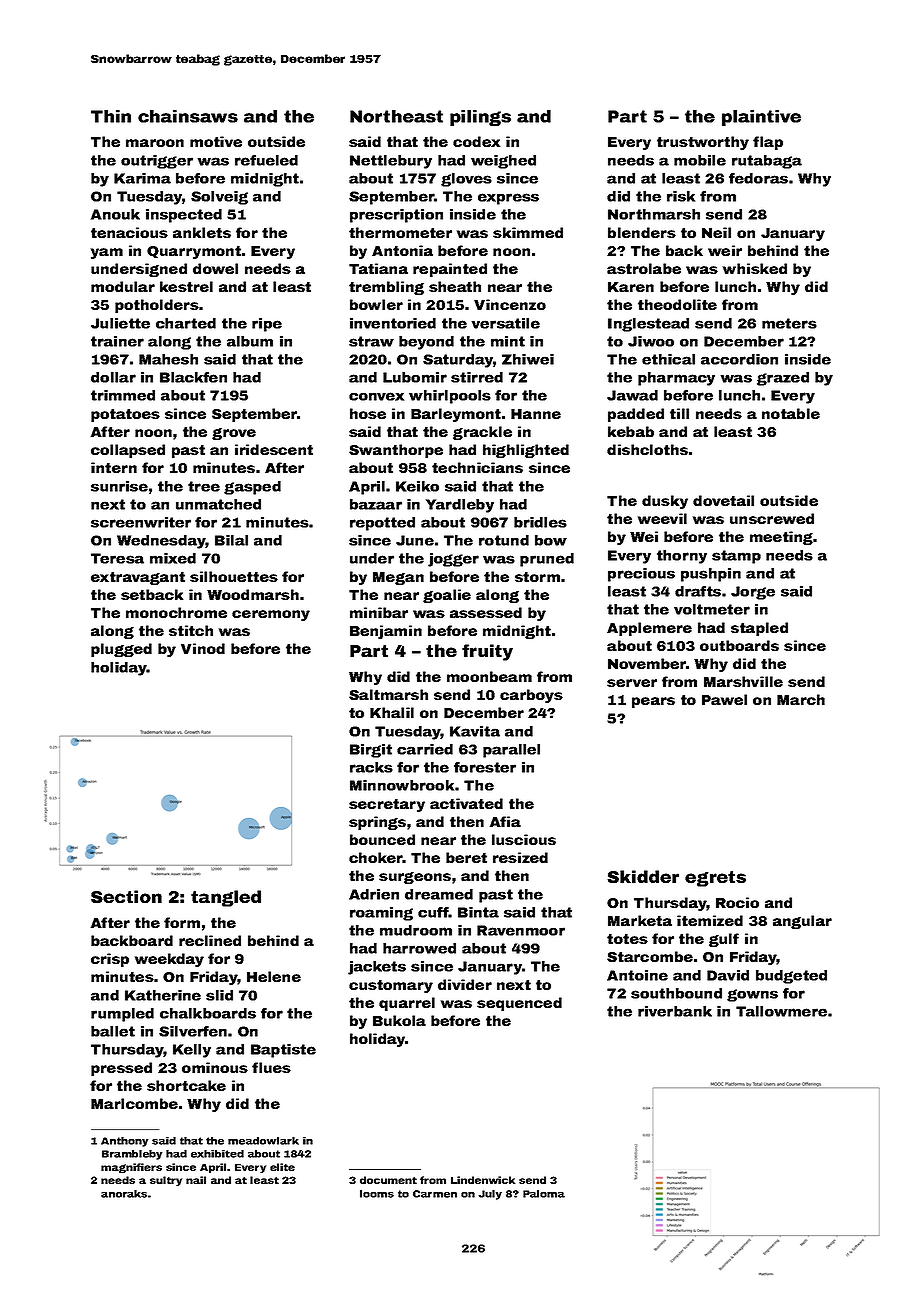 The width and height of the page is (924, 1308). Describe the element at coordinates (121, 1069) in the page. I see `pressed` at that location.
